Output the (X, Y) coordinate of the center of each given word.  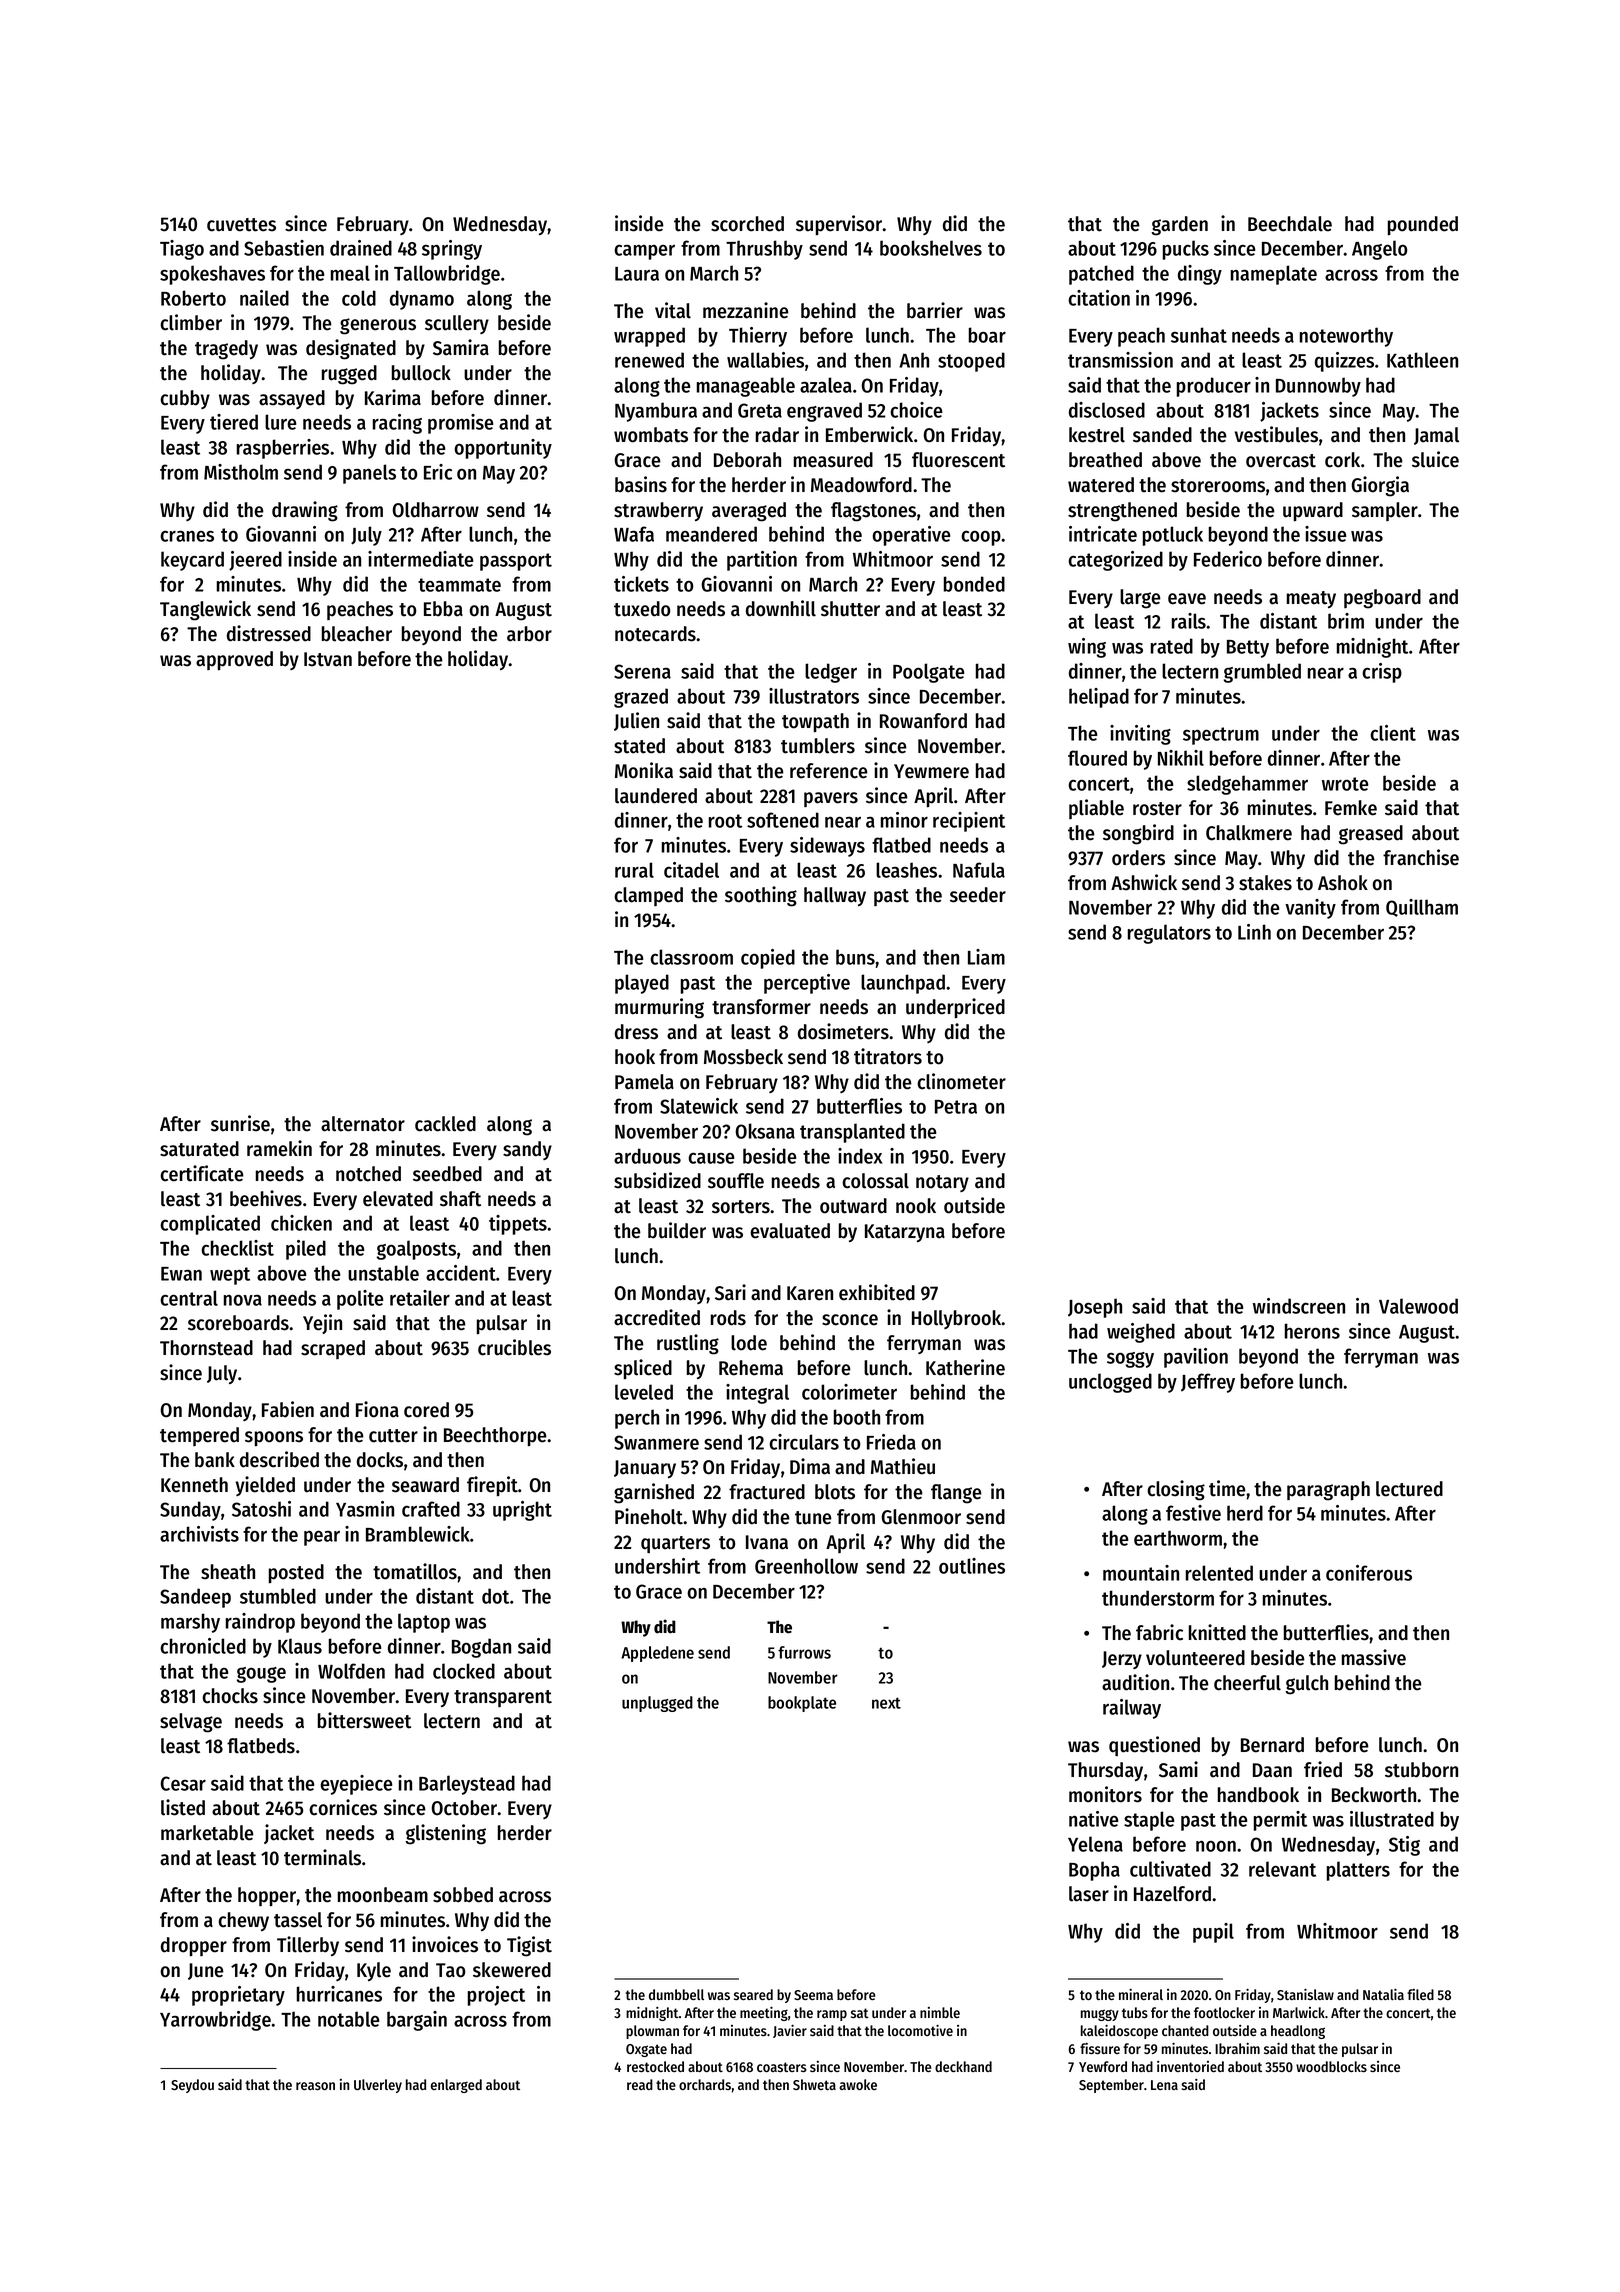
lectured (1409, 1489)
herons (1312, 1331)
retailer (420, 1298)
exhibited (877, 1292)
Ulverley (378, 2086)
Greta (760, 410)
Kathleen (1422, 360)
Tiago (182, 250)
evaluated (790, 1231)
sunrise (240, 1123)
